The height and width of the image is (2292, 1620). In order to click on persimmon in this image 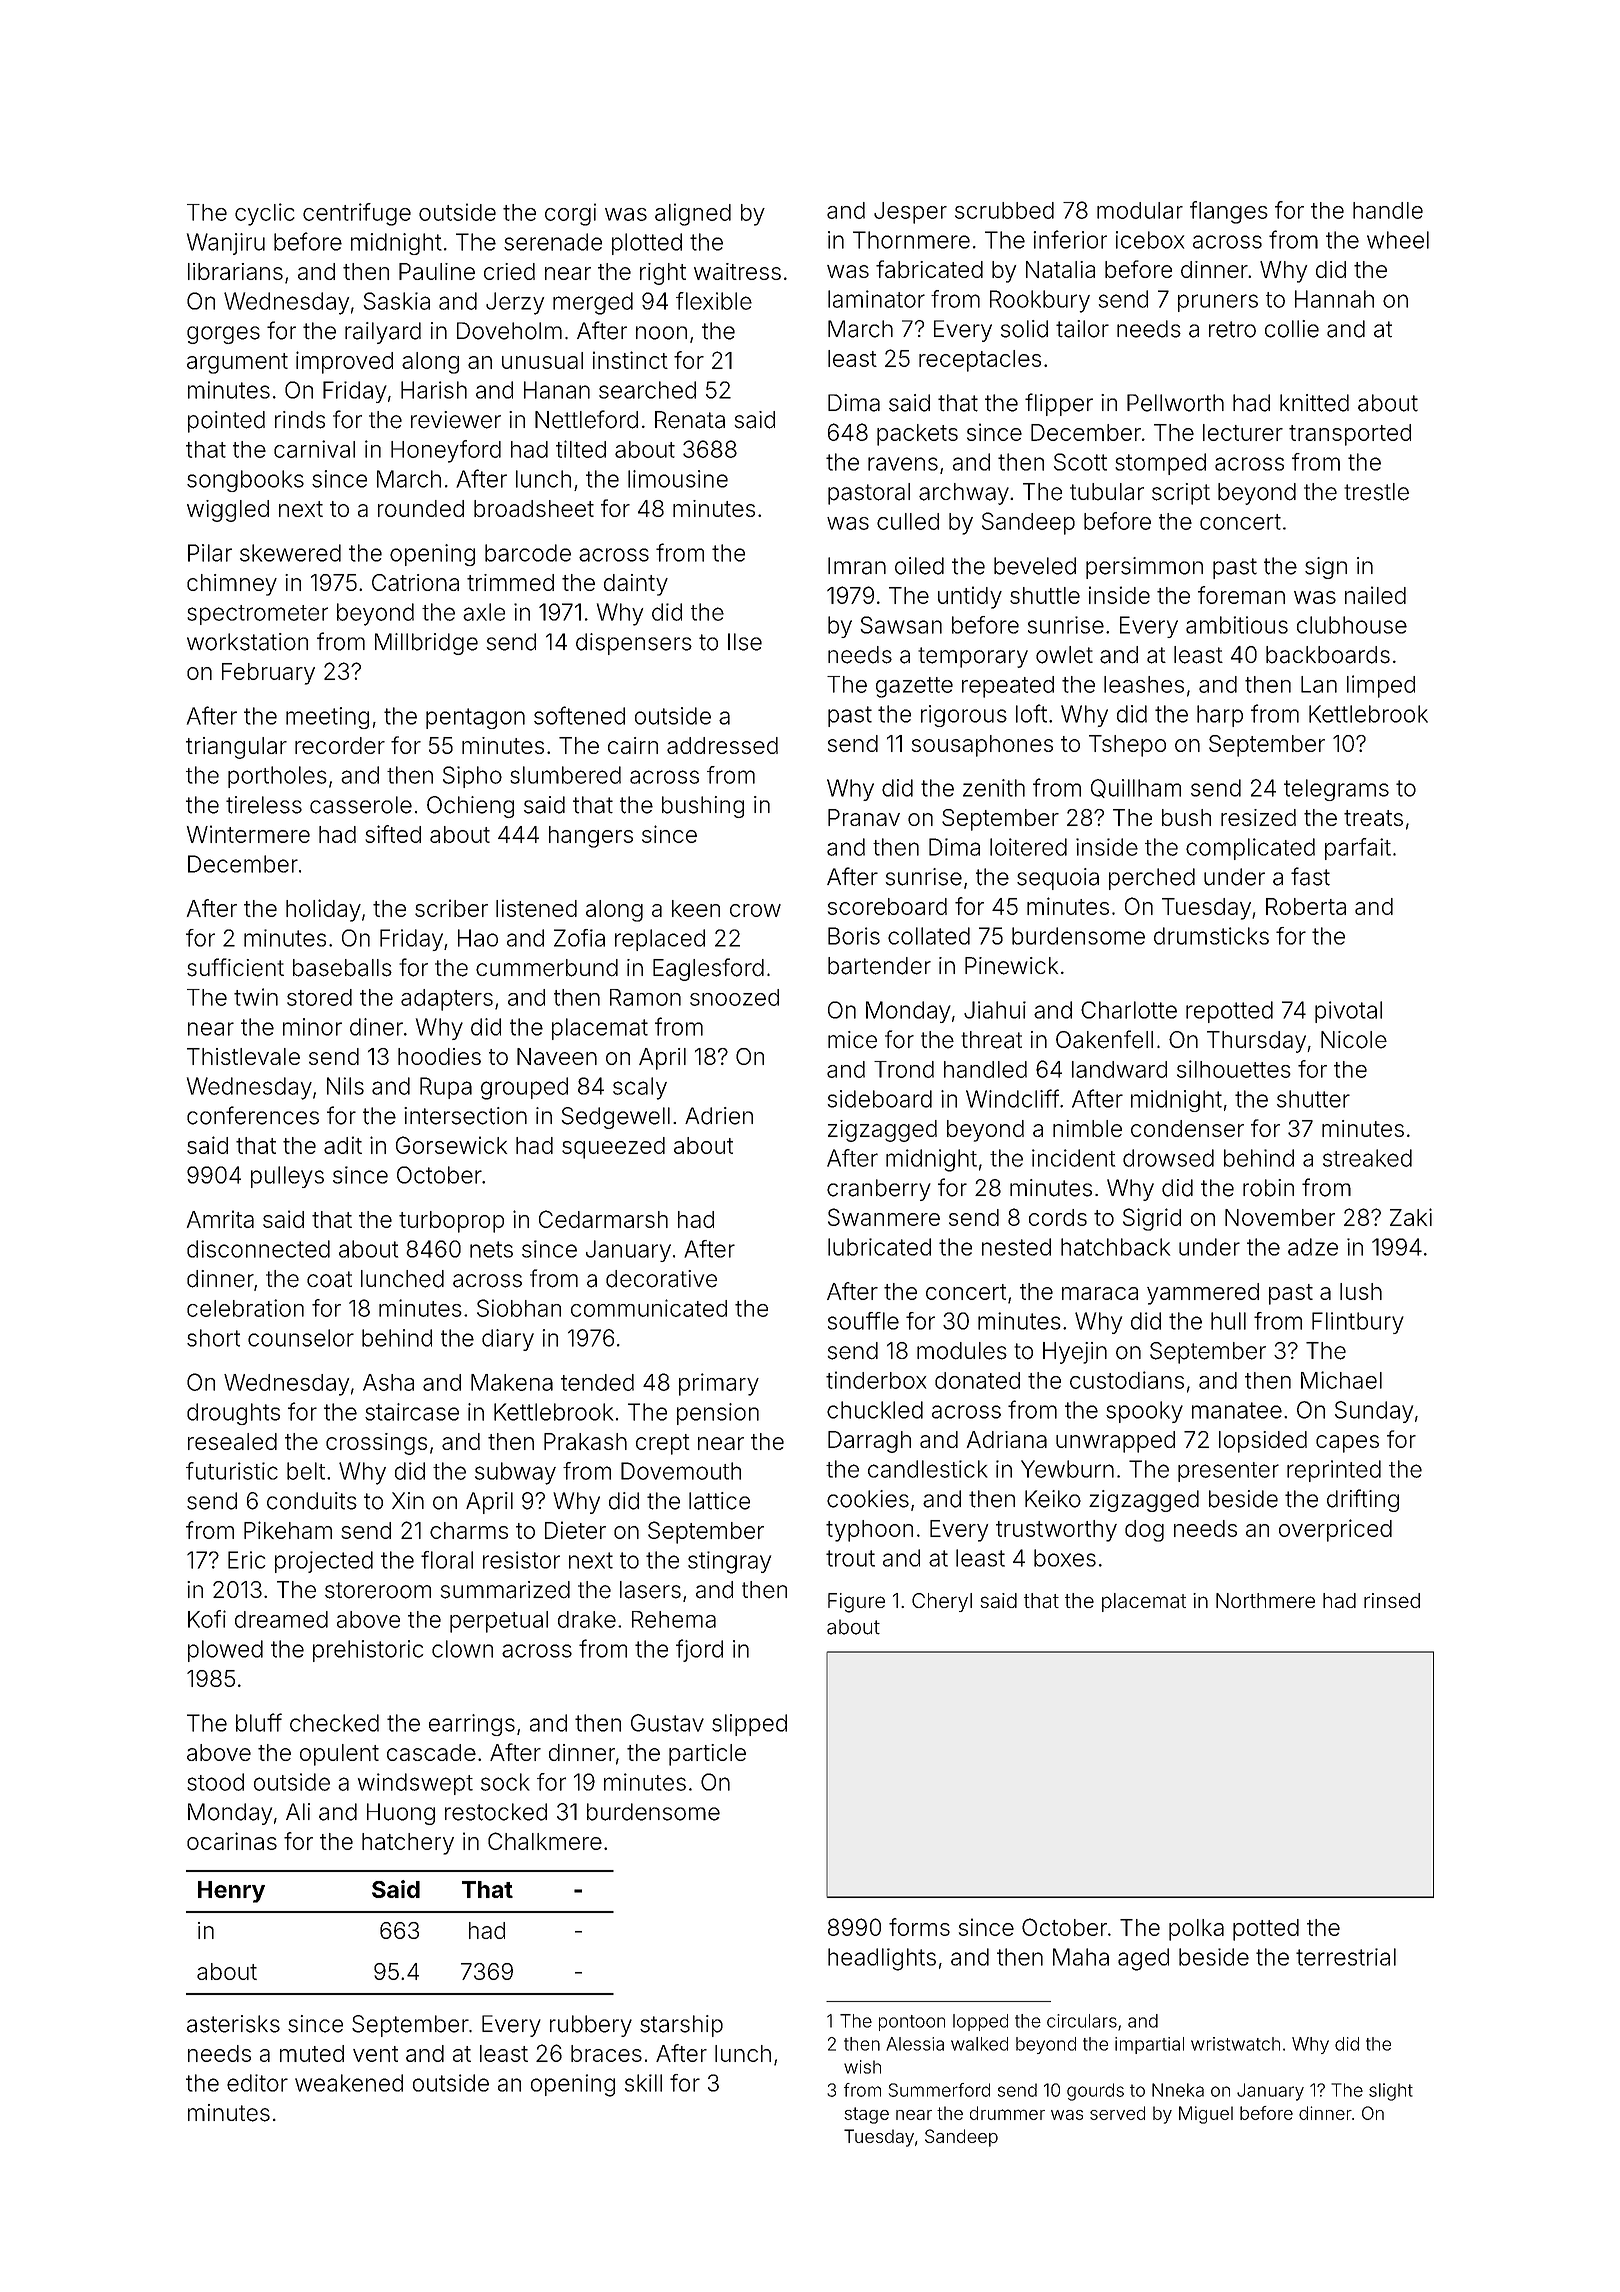, I will do `click(1144, 568)`.
